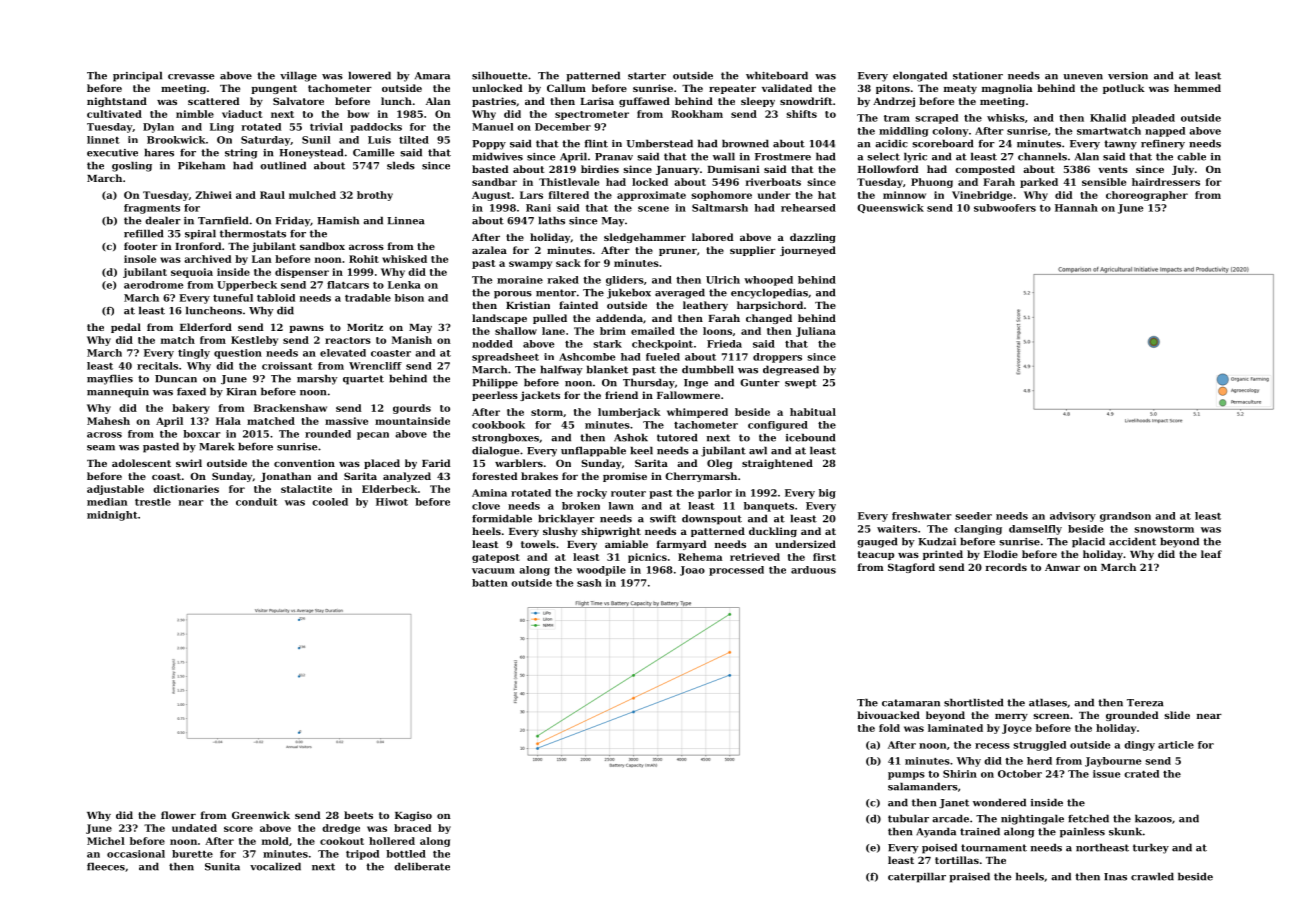 The width and height of the screenshot is (1308, 924). What do you see at coordinates (287, 366) in the screenshot?
I see `croissant` at bounding box center [287, 366].
